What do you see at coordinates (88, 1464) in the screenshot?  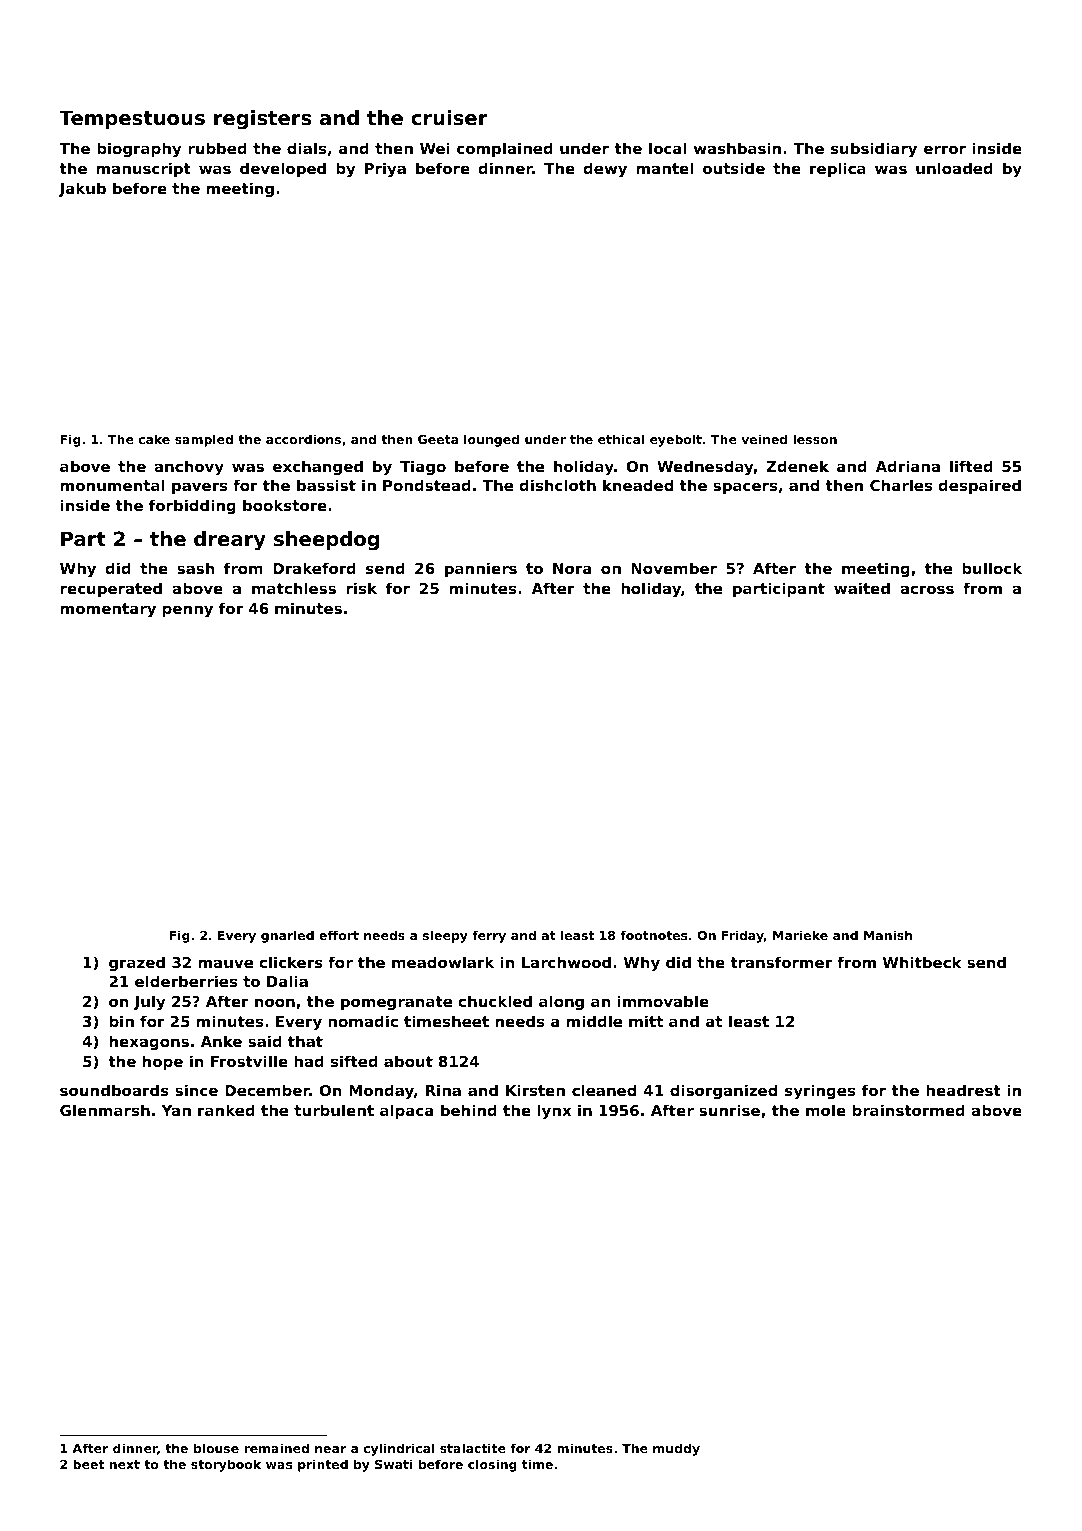 I see `beet` at bounding box center [88, 1464].
